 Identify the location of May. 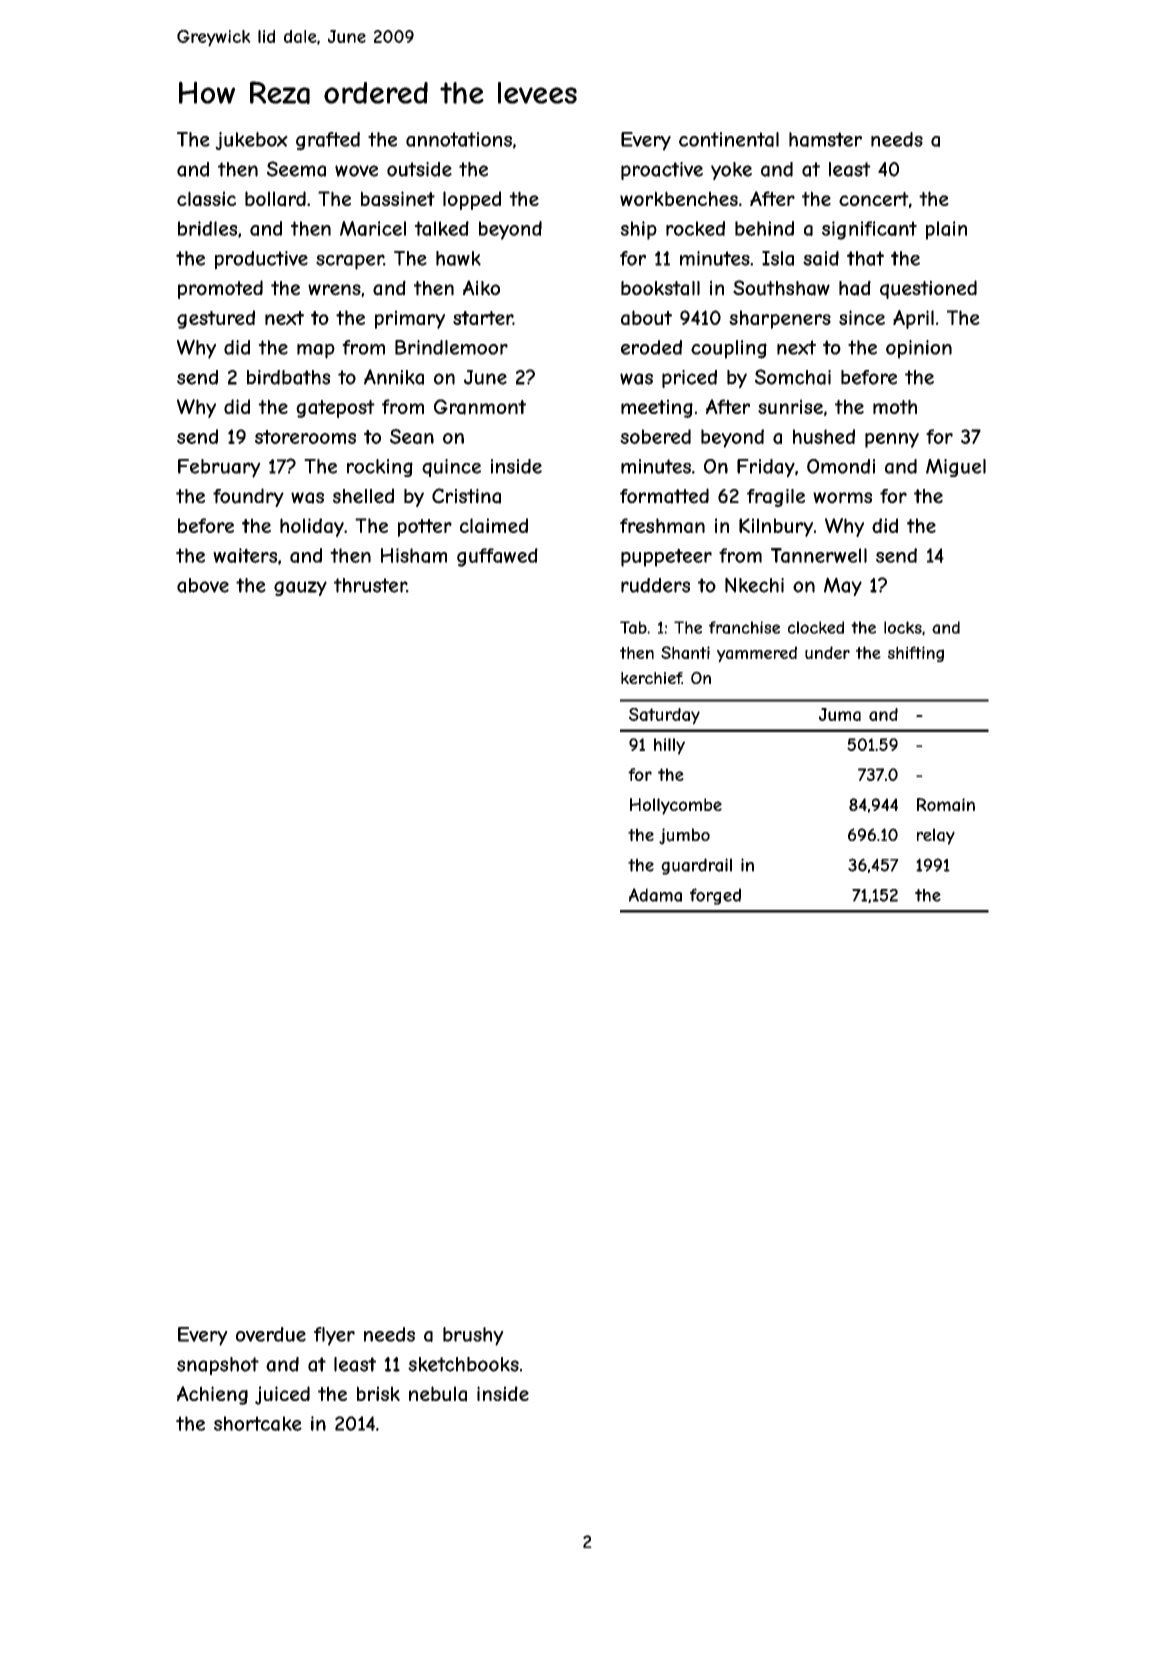
(843, 586).
